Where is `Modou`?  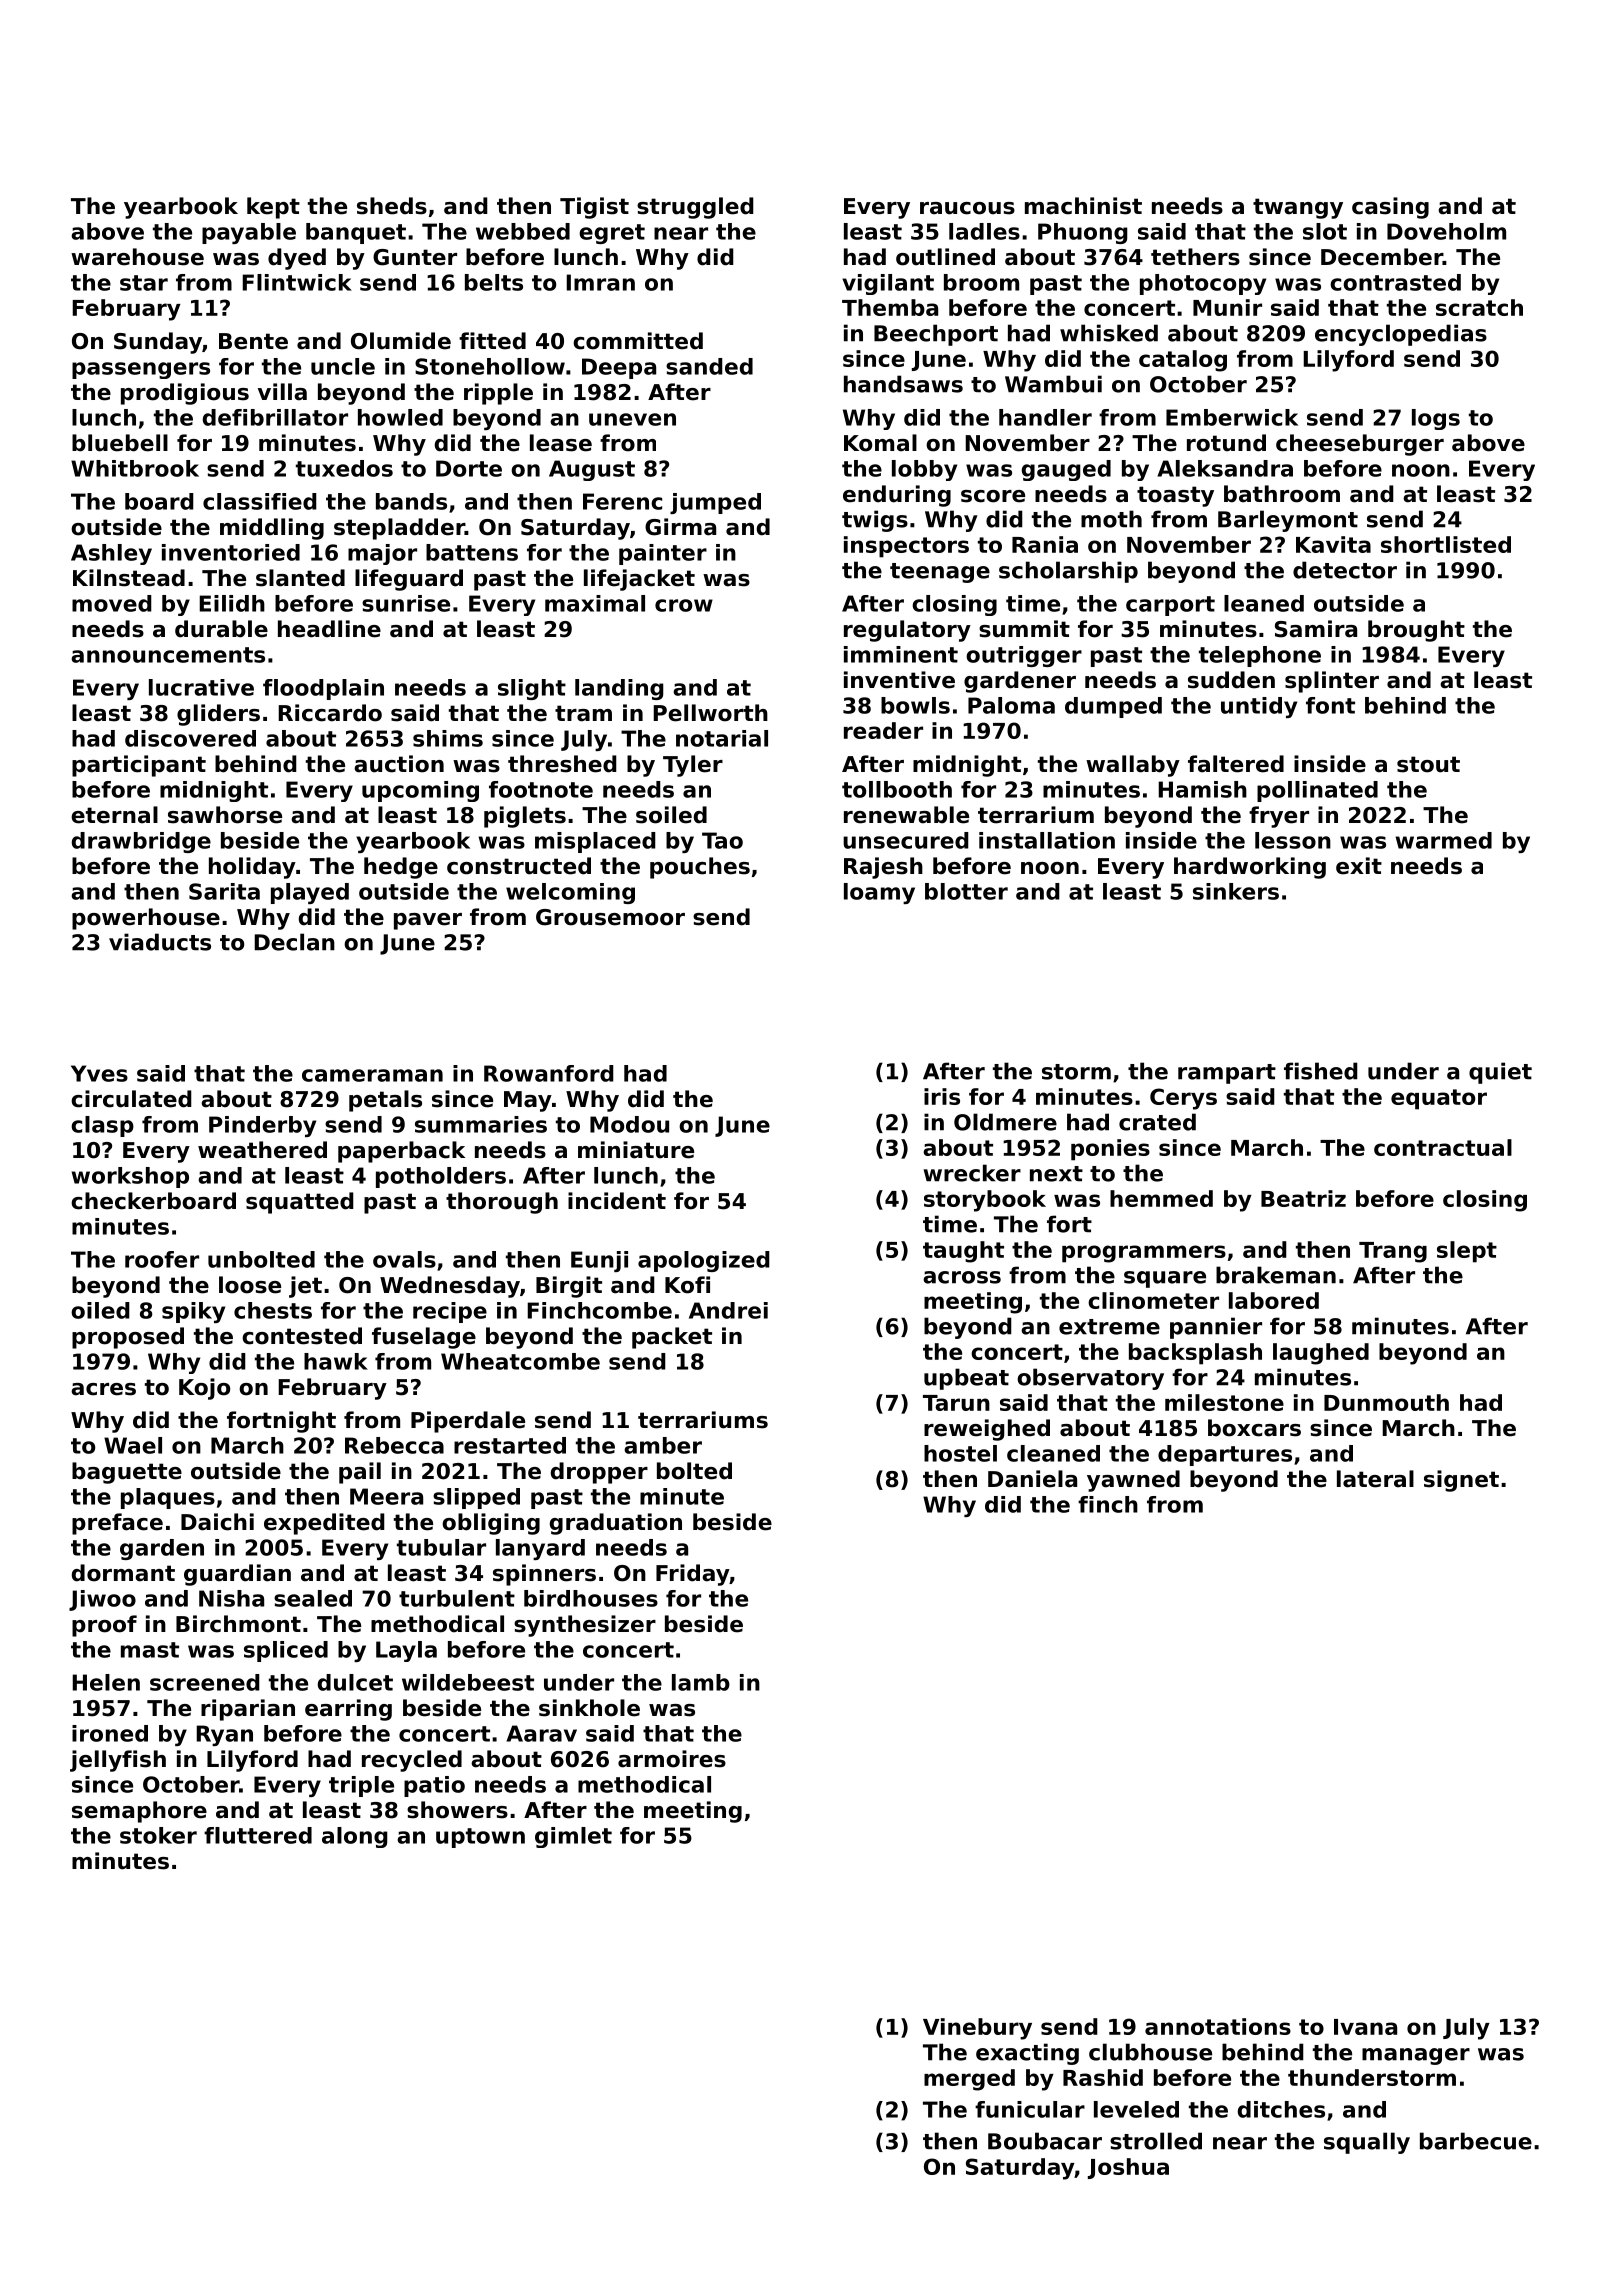
Modou is located at coordinates (629, 1124).
